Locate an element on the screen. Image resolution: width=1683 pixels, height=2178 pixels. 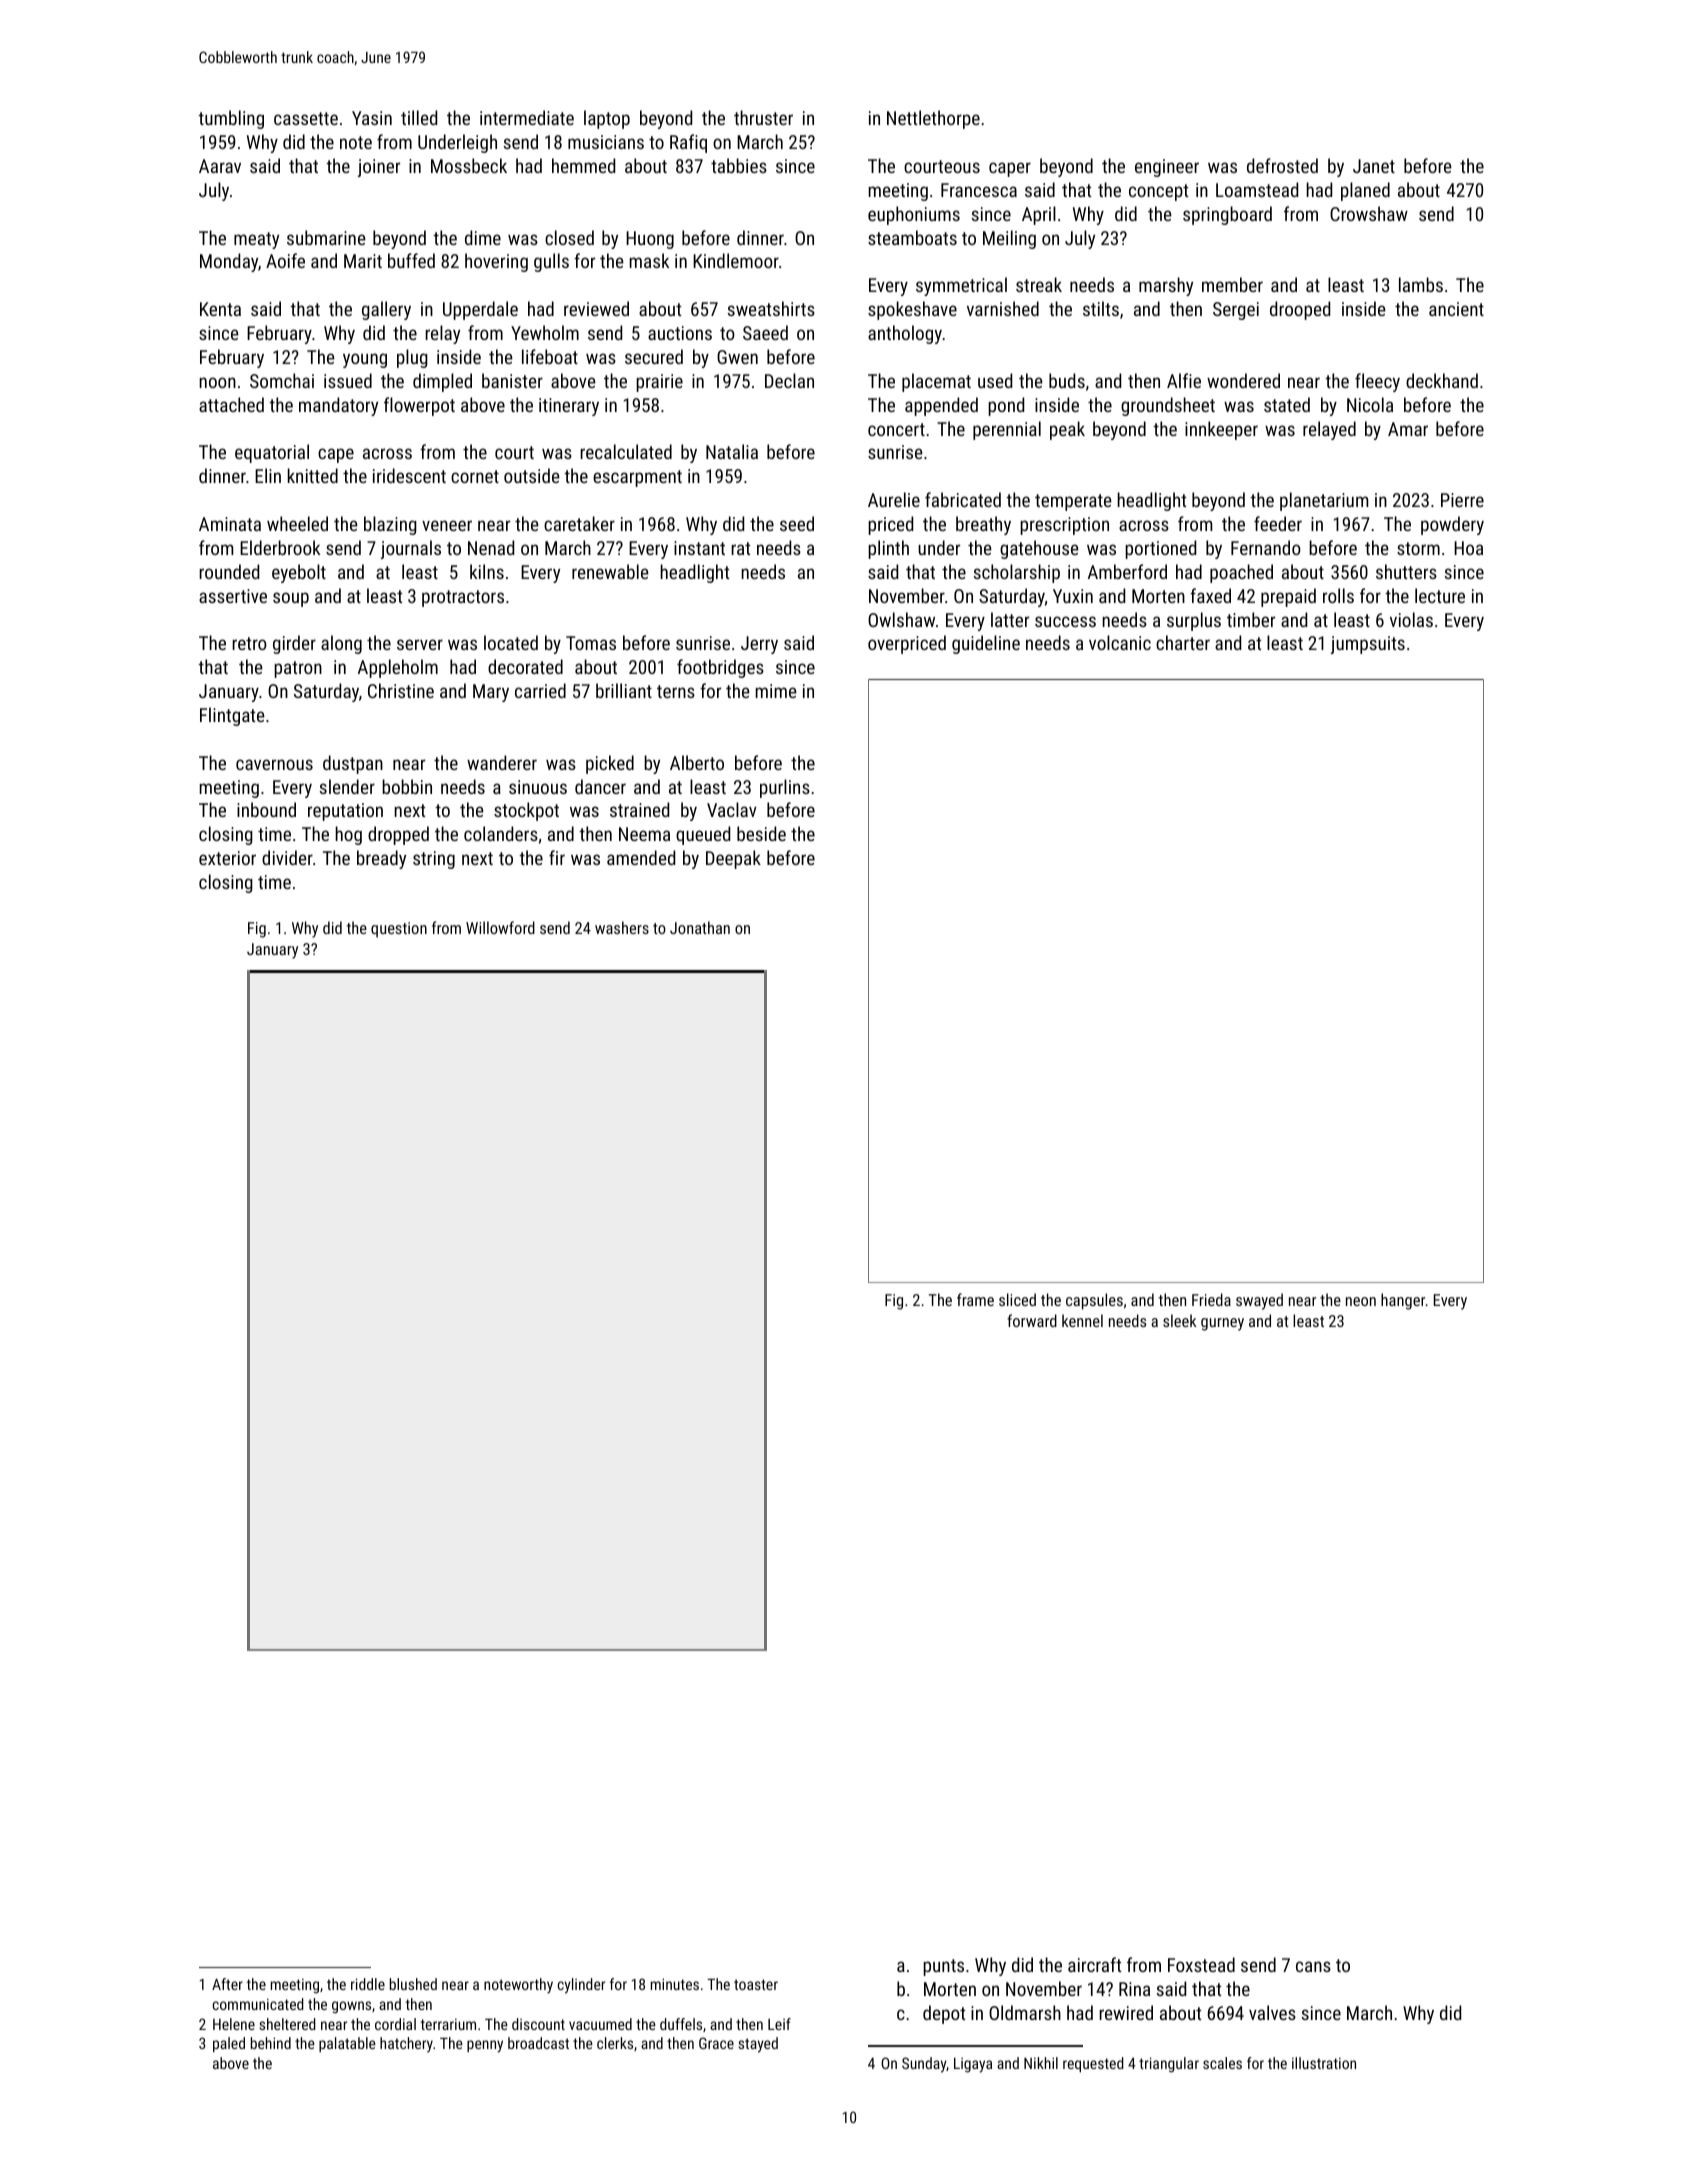
hatchery is located at coordinates (406, 2045).
